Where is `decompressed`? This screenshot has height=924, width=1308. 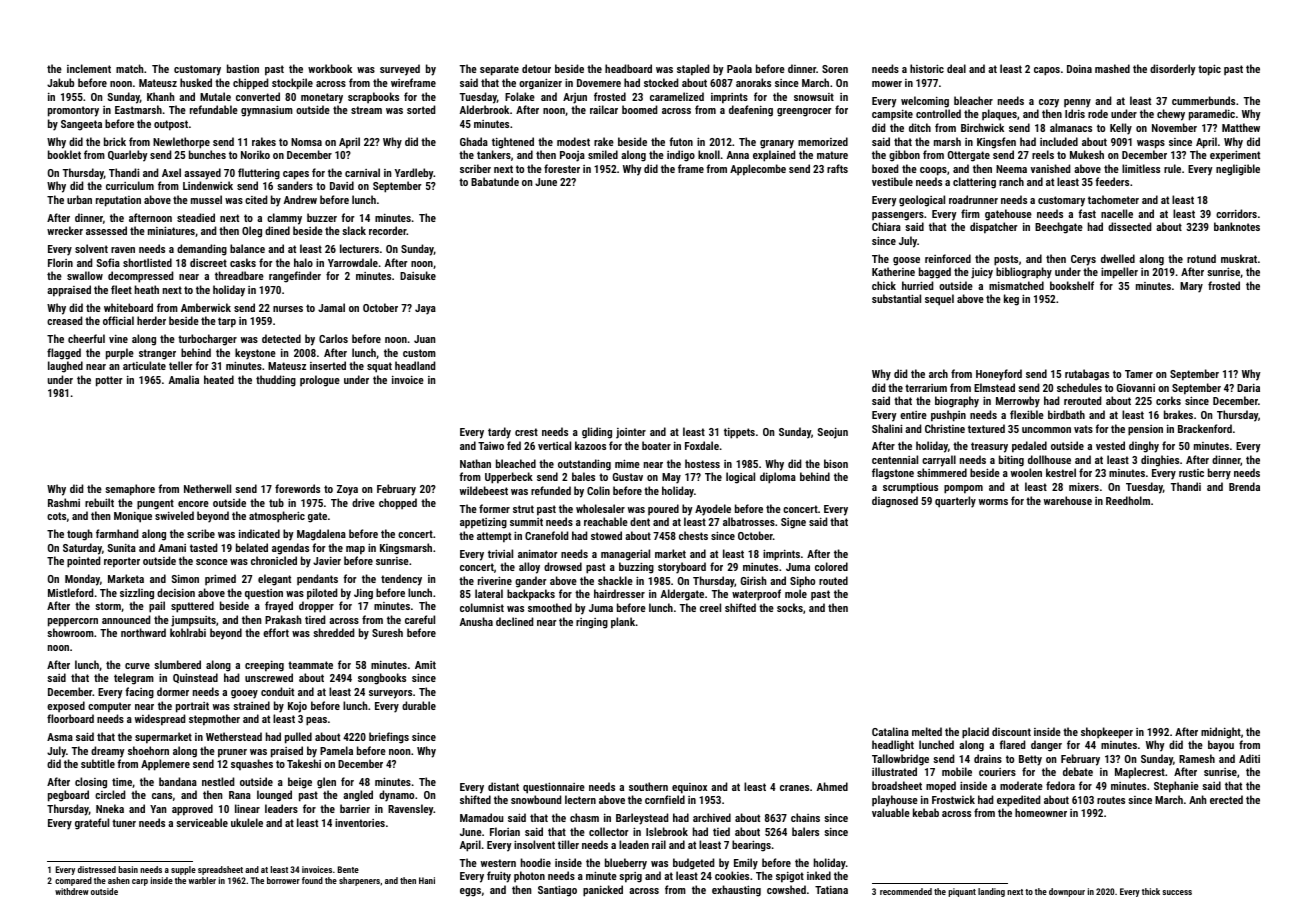
decompressed is located at coordinates (140, 277).
